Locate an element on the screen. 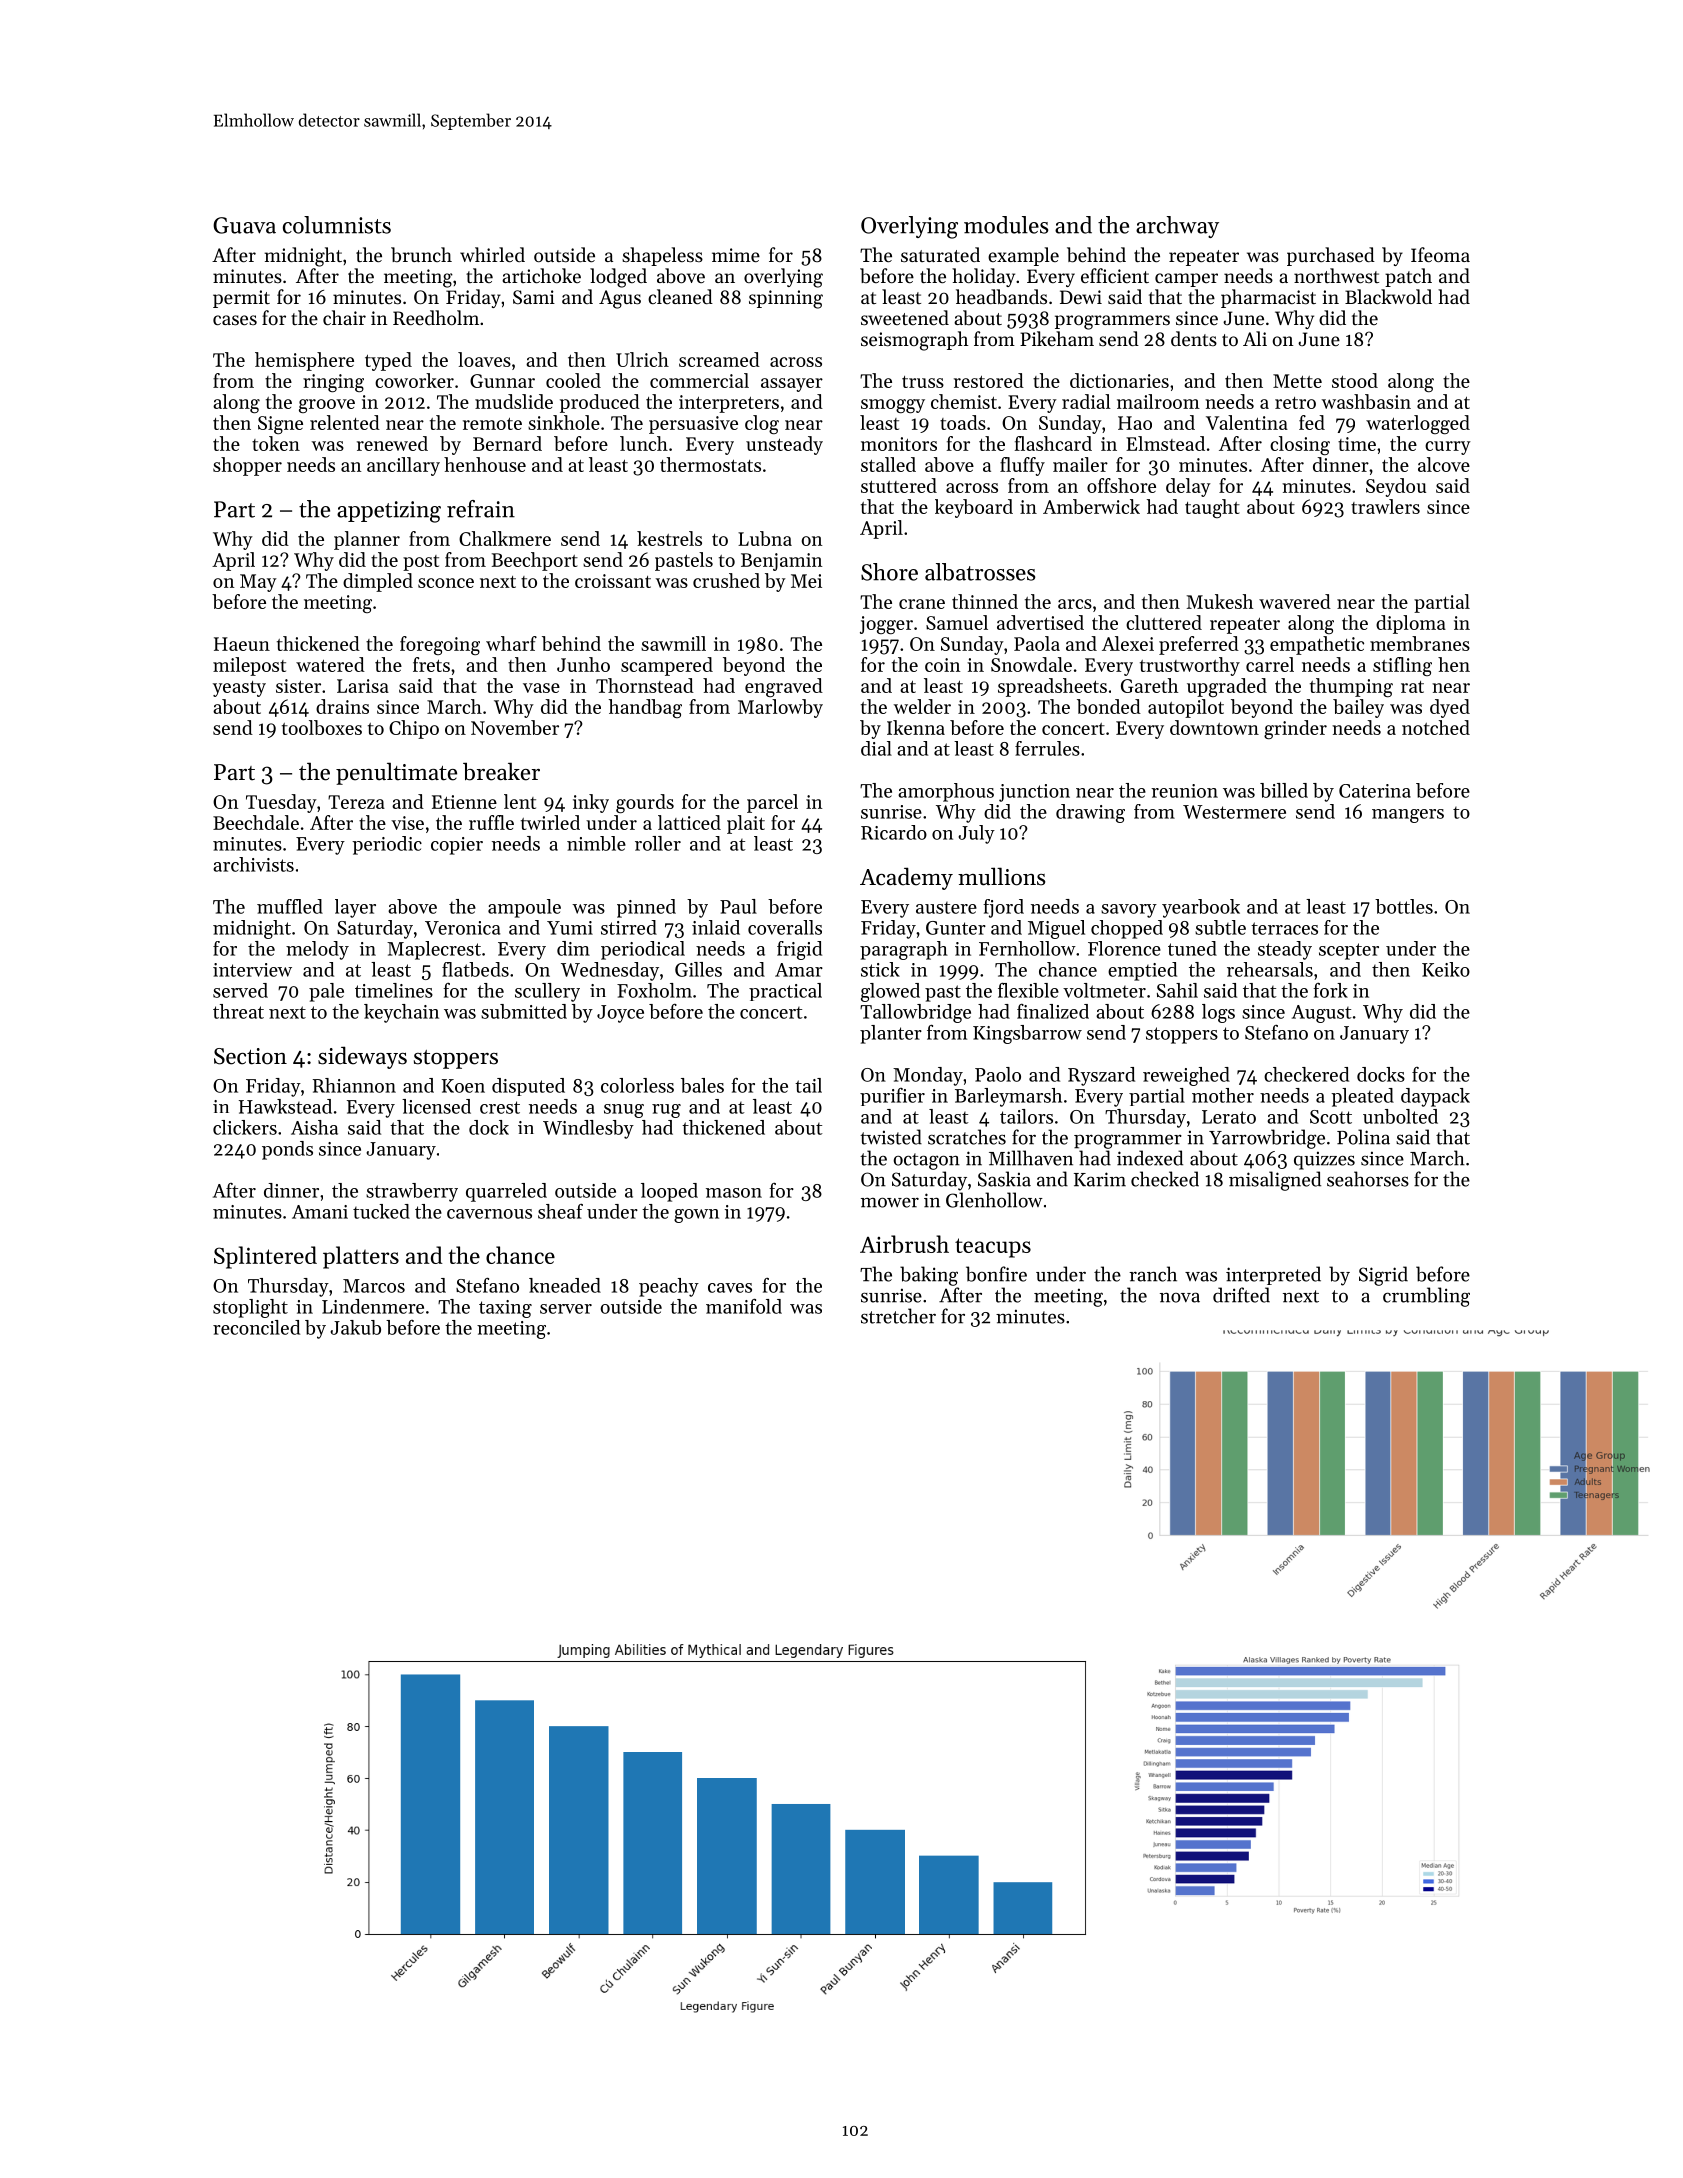 This screenshot has width=1683, height=2178. Etienne is located at coordinates (464, 802).
